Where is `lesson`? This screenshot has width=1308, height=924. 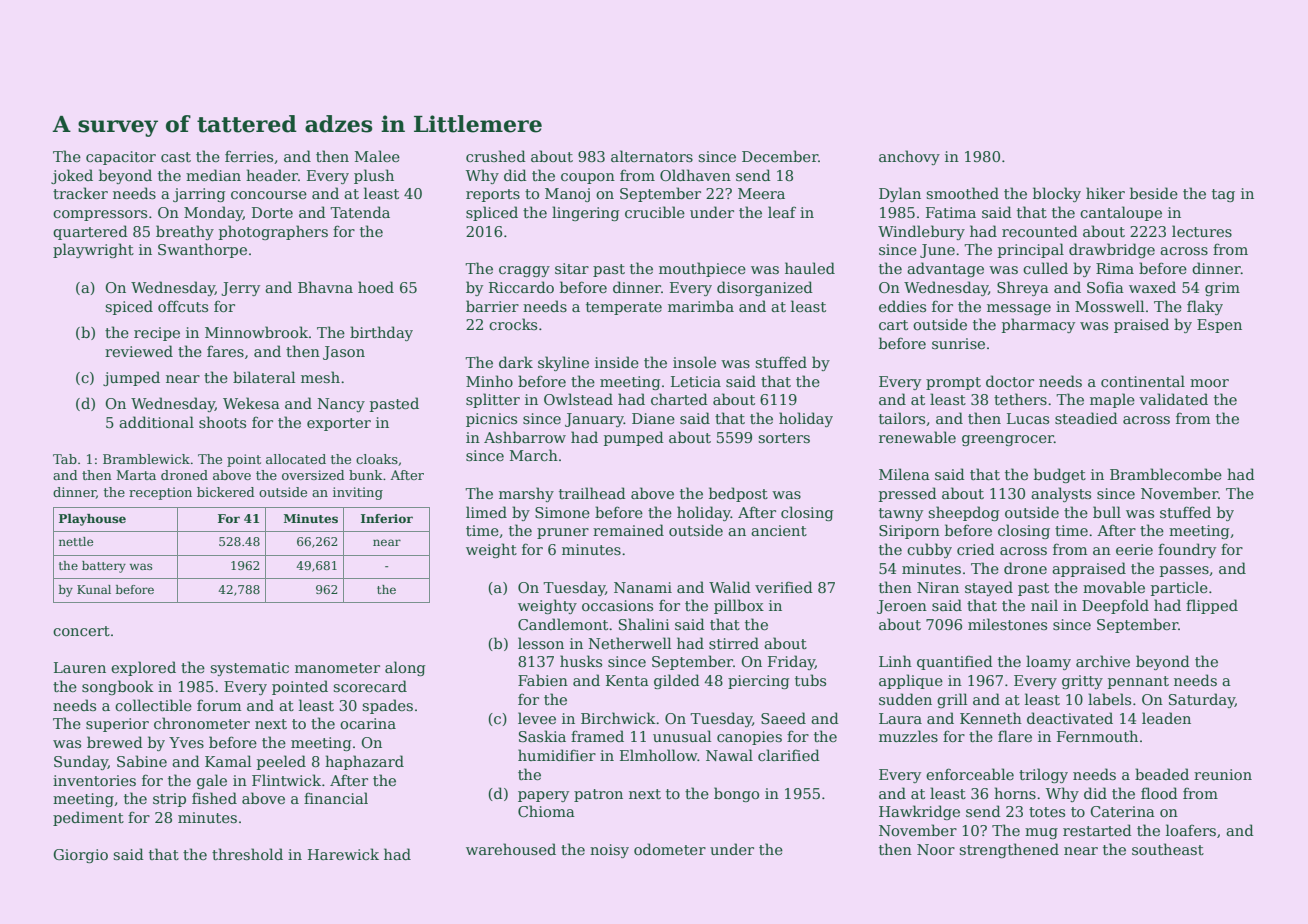
lesson is located at coordinates (541, 643).
